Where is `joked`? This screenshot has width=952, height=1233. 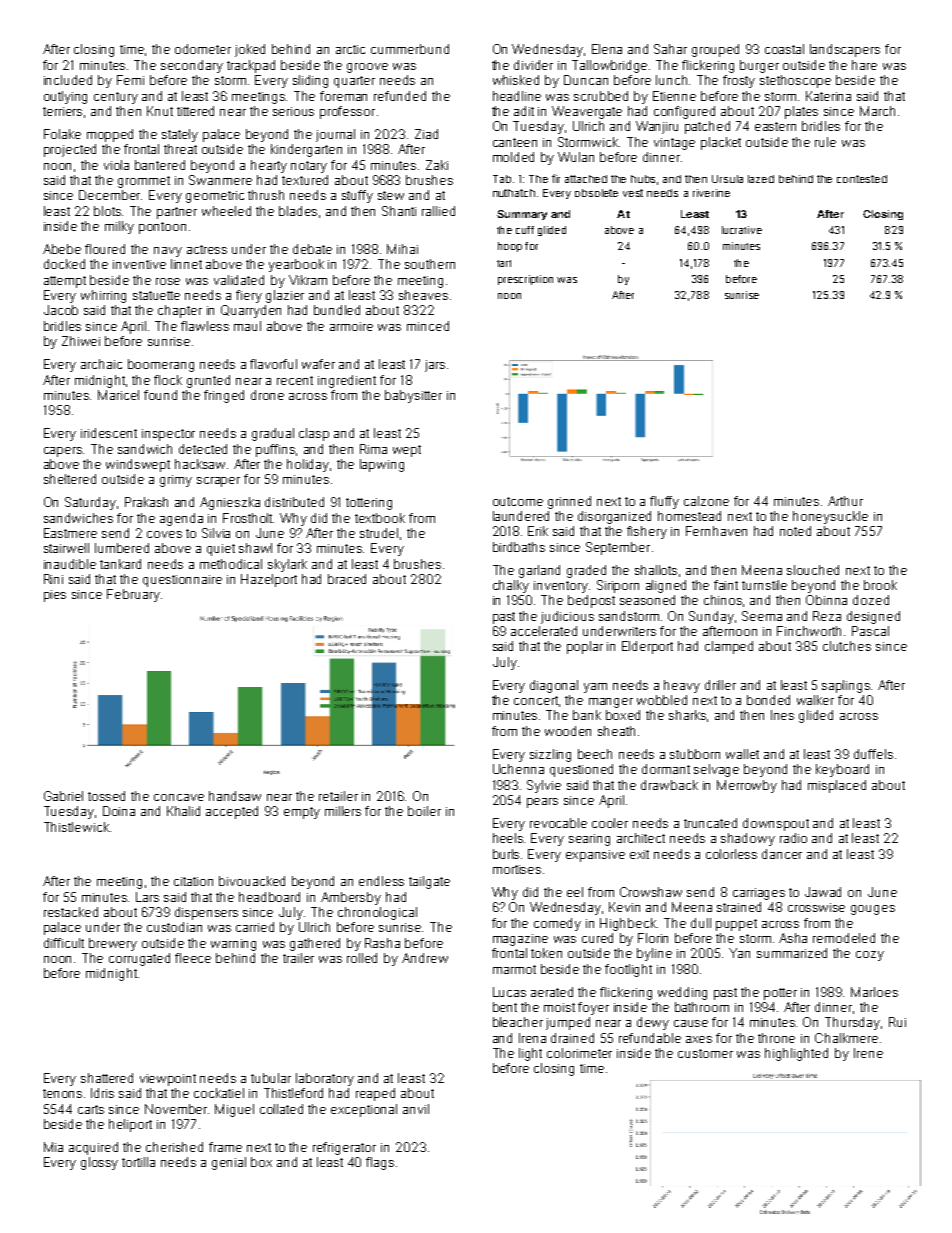 joked is located at coordinates (250, 50).
